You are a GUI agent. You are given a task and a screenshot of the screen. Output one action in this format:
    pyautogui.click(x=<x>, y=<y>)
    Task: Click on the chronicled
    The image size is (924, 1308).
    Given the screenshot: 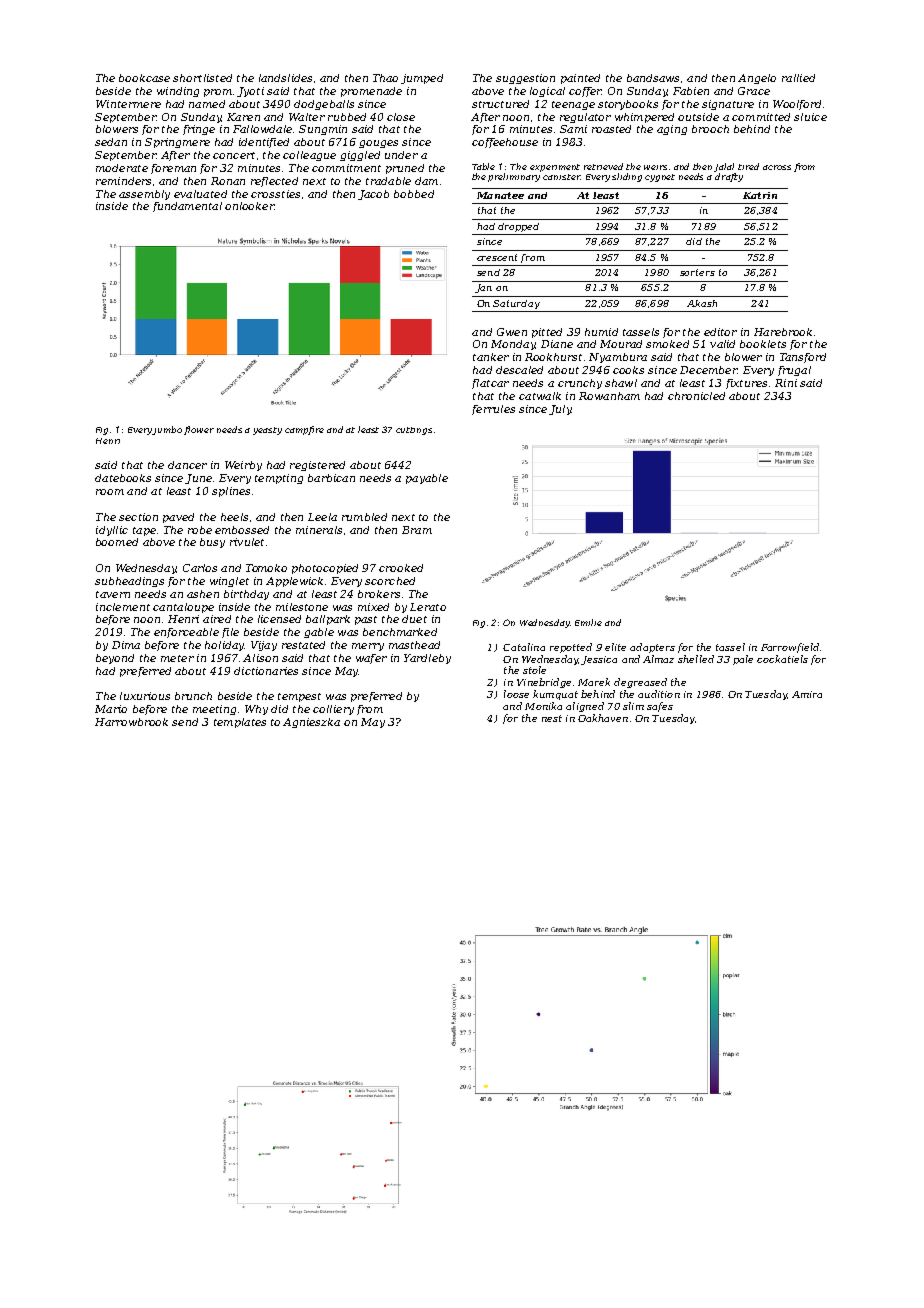 What is the action you would take?
    pyautogui.click(x=696, y=396)
